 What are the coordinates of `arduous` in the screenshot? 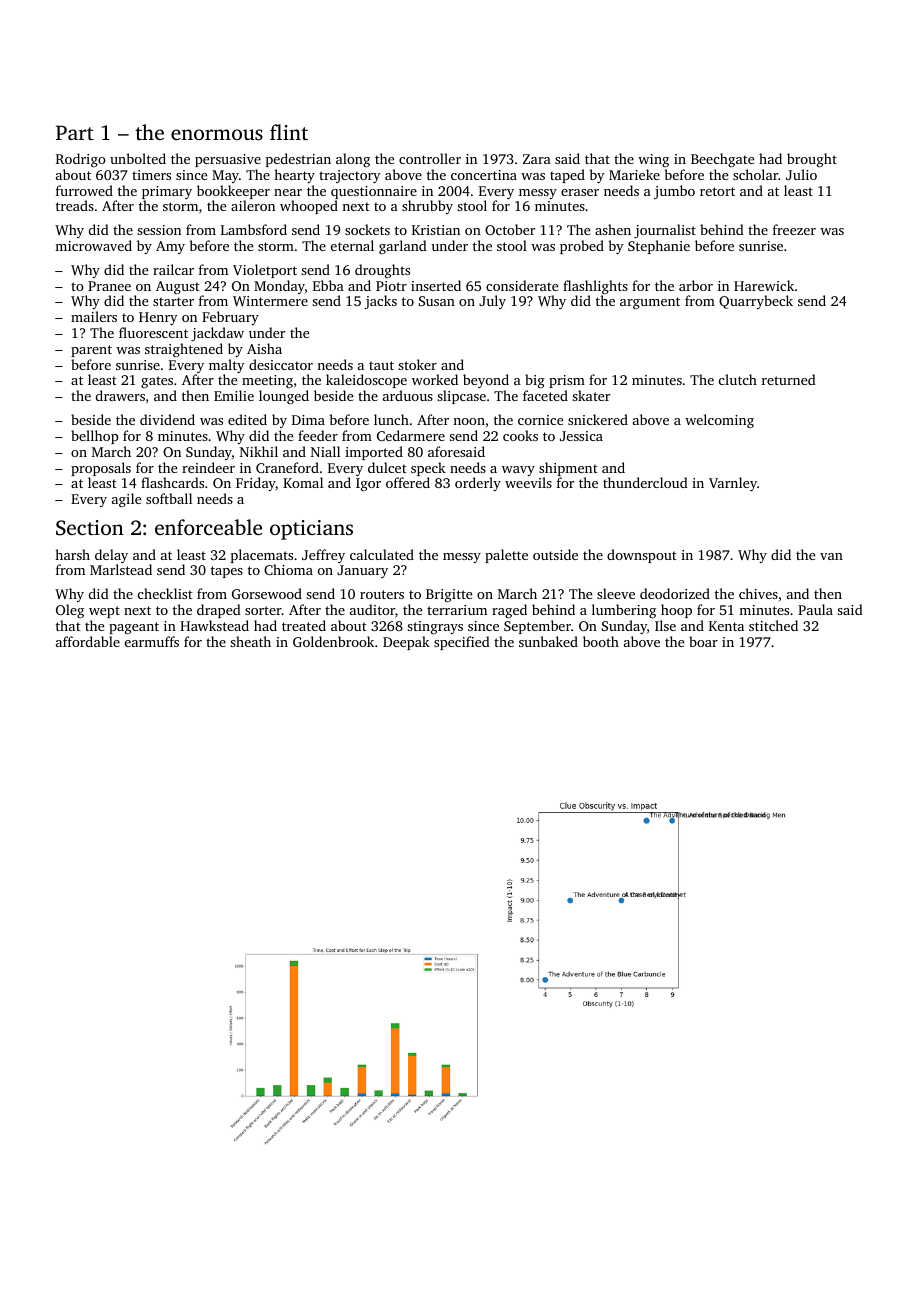 It's located at (408, 395).
